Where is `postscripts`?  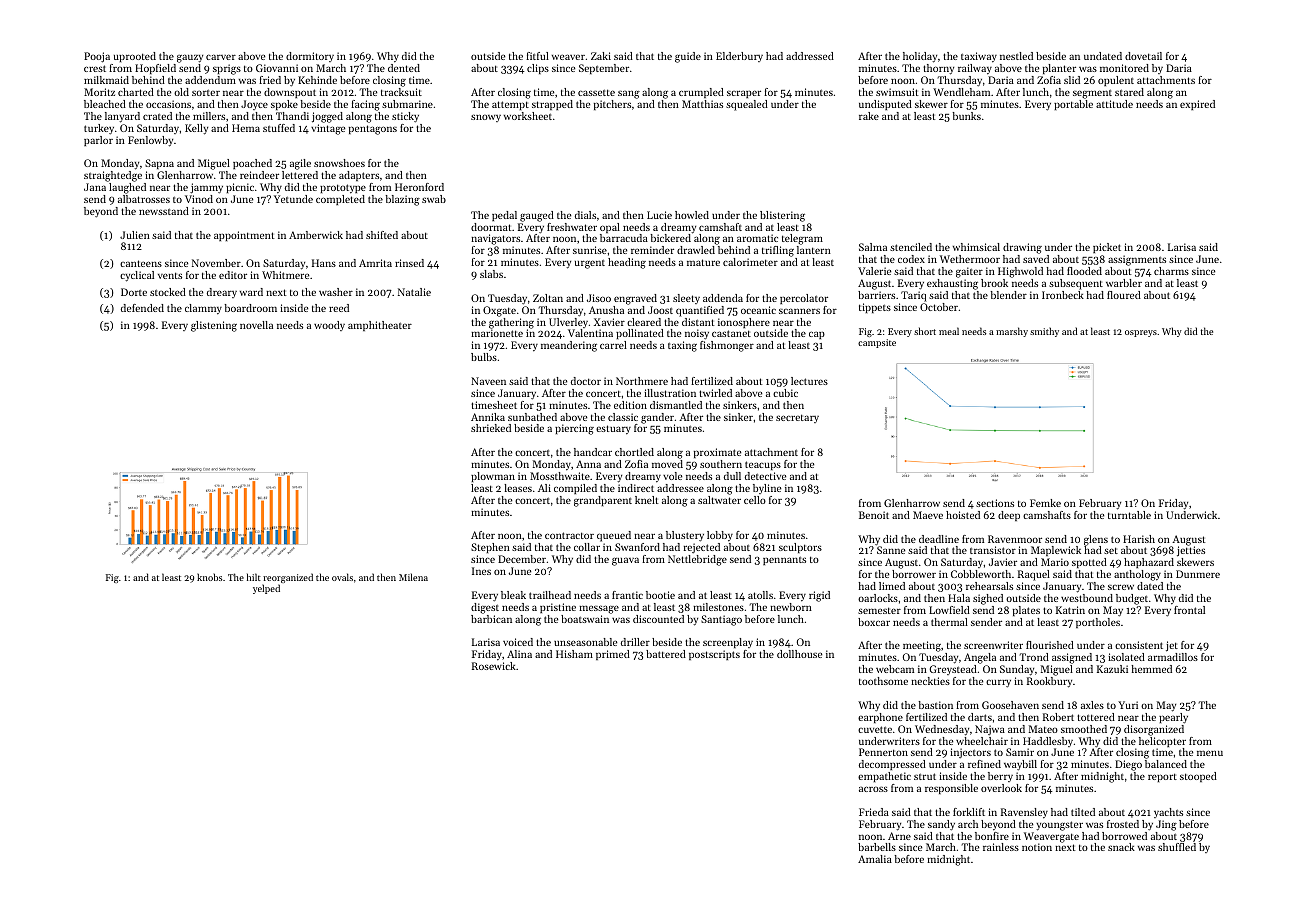
postscripts is located at coordinates (714, 655).
